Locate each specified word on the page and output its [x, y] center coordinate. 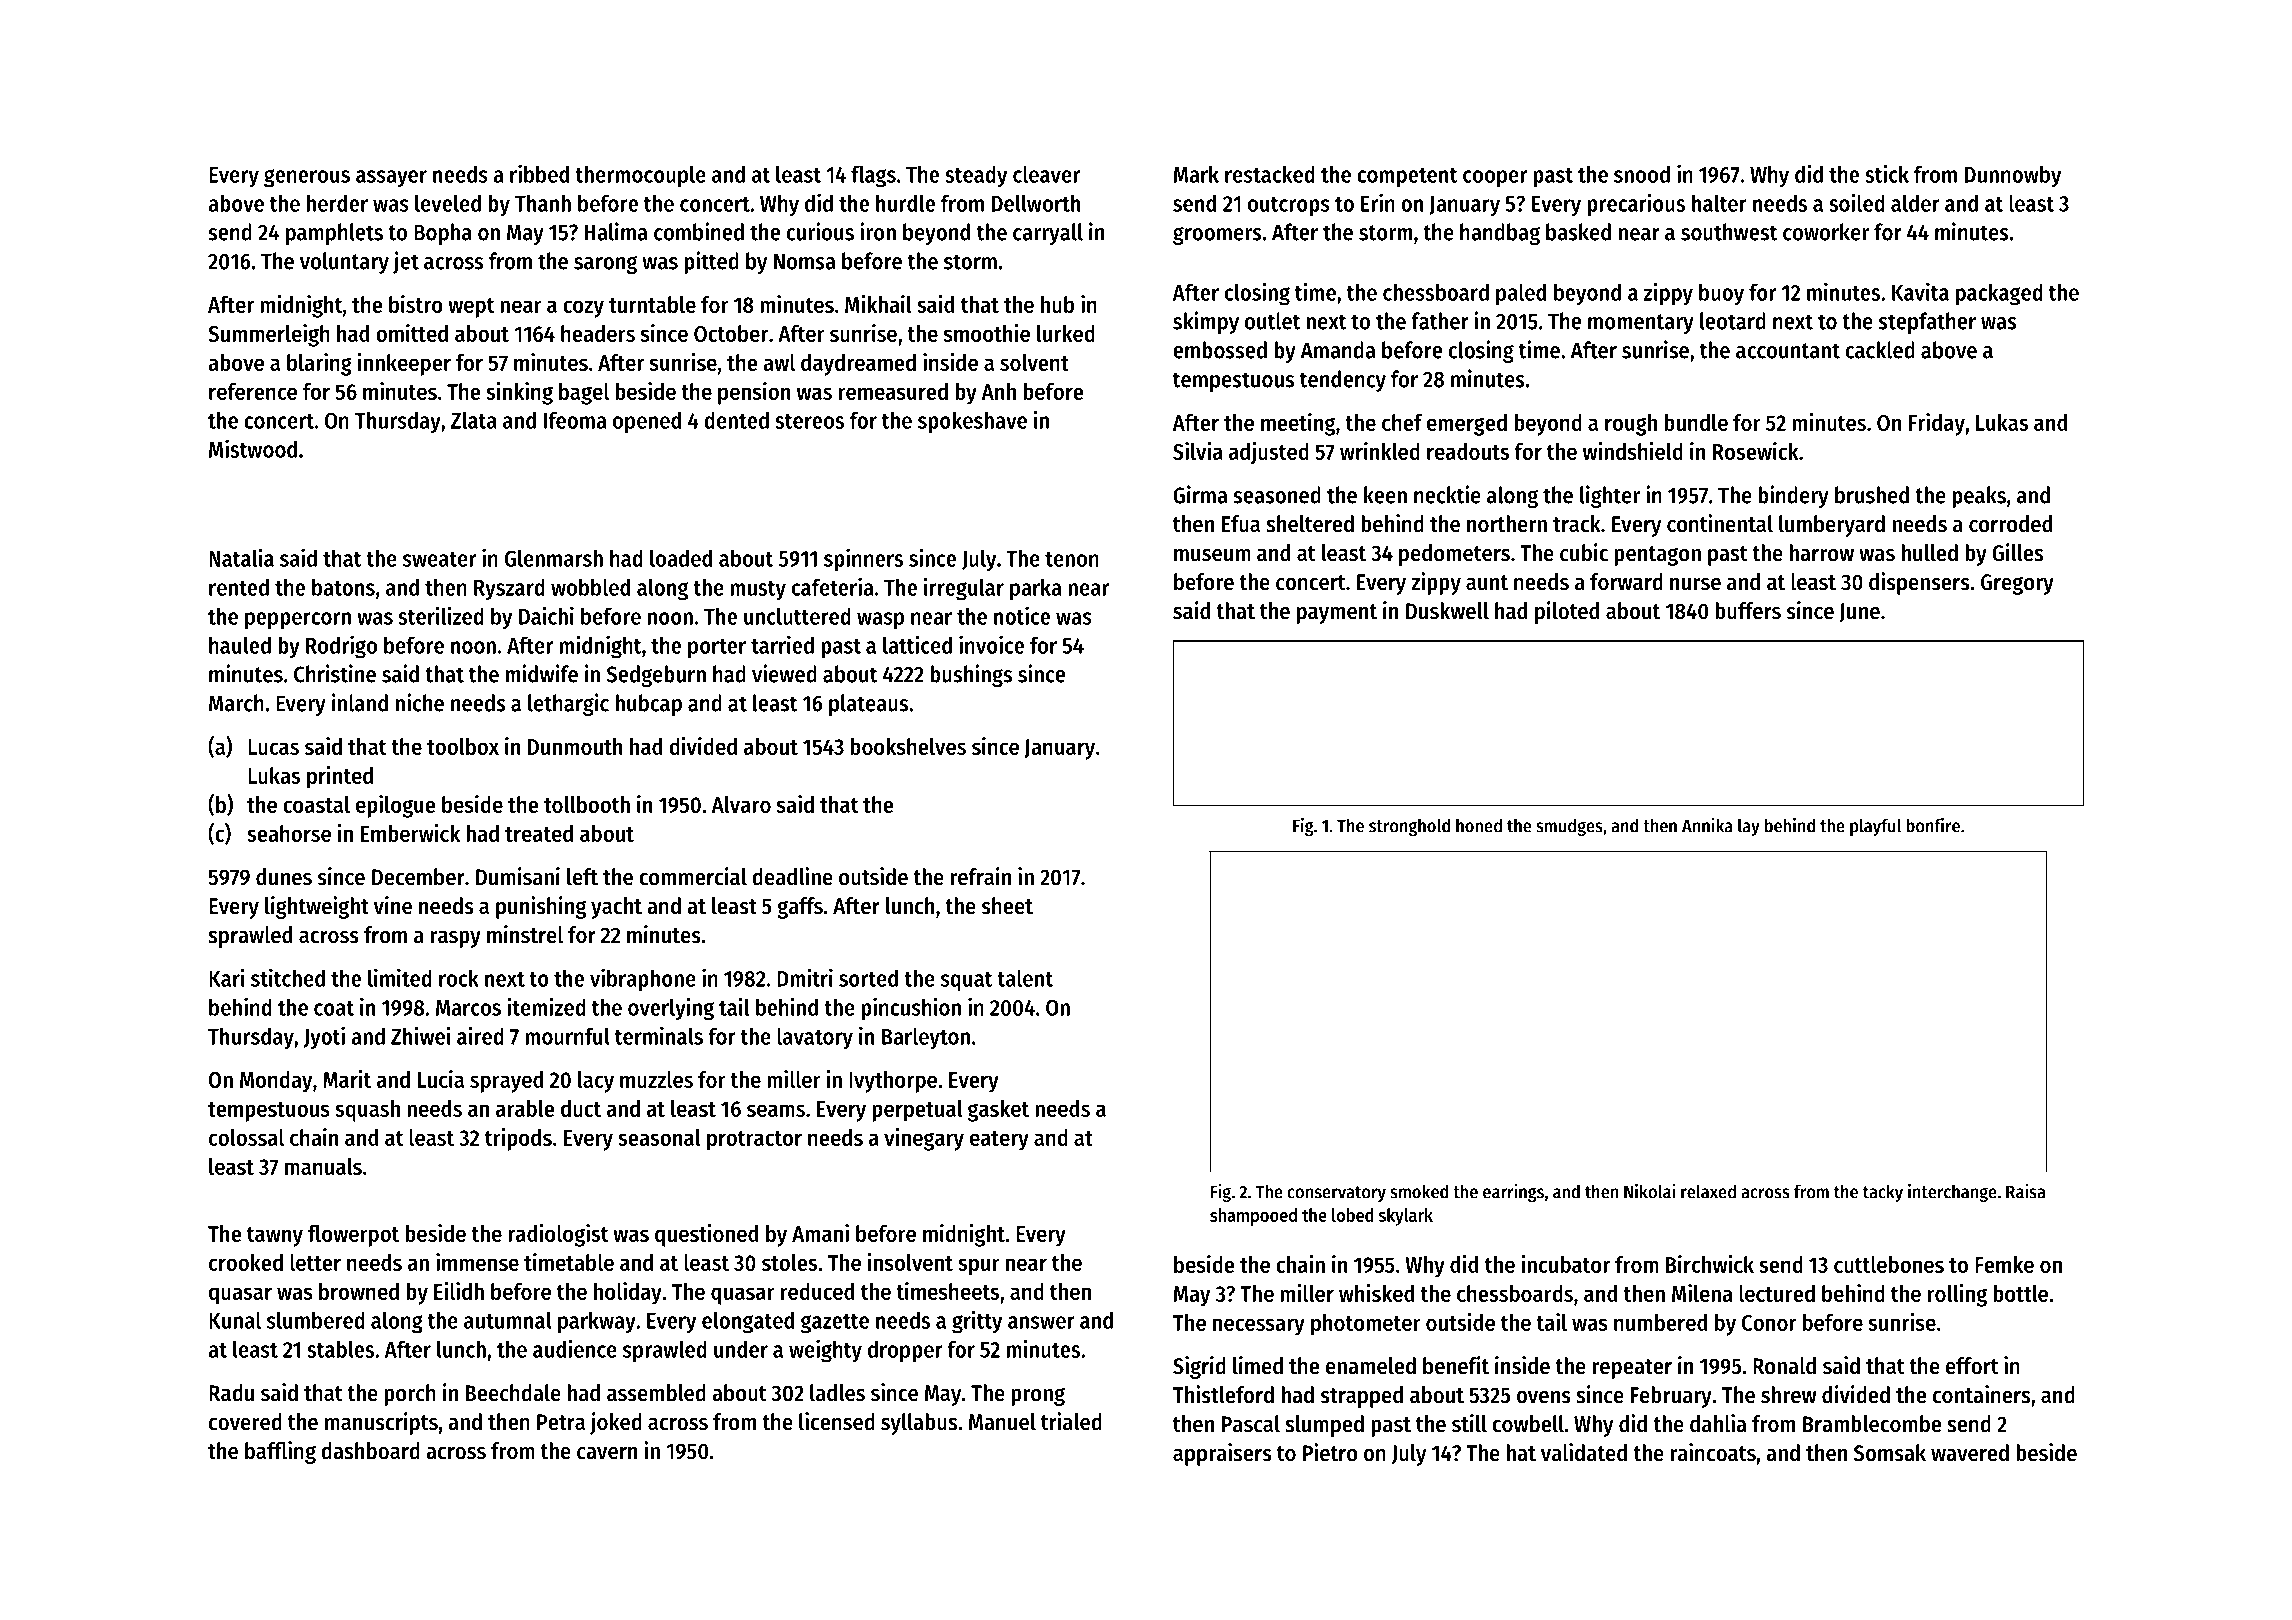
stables [340, 1349]
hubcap [648, 705]
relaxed [1708, 1191]
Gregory [2017, 584]
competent [1407, 177]
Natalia [241, 558]
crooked [246, 1262]
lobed [1352, 1215]
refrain [980, 876]
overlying [671, 1008]
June [1859, 612]
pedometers [1454, 555]
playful [1875, 827]
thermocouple [640, 176]
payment [1337, 614]
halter [1719, 203]
